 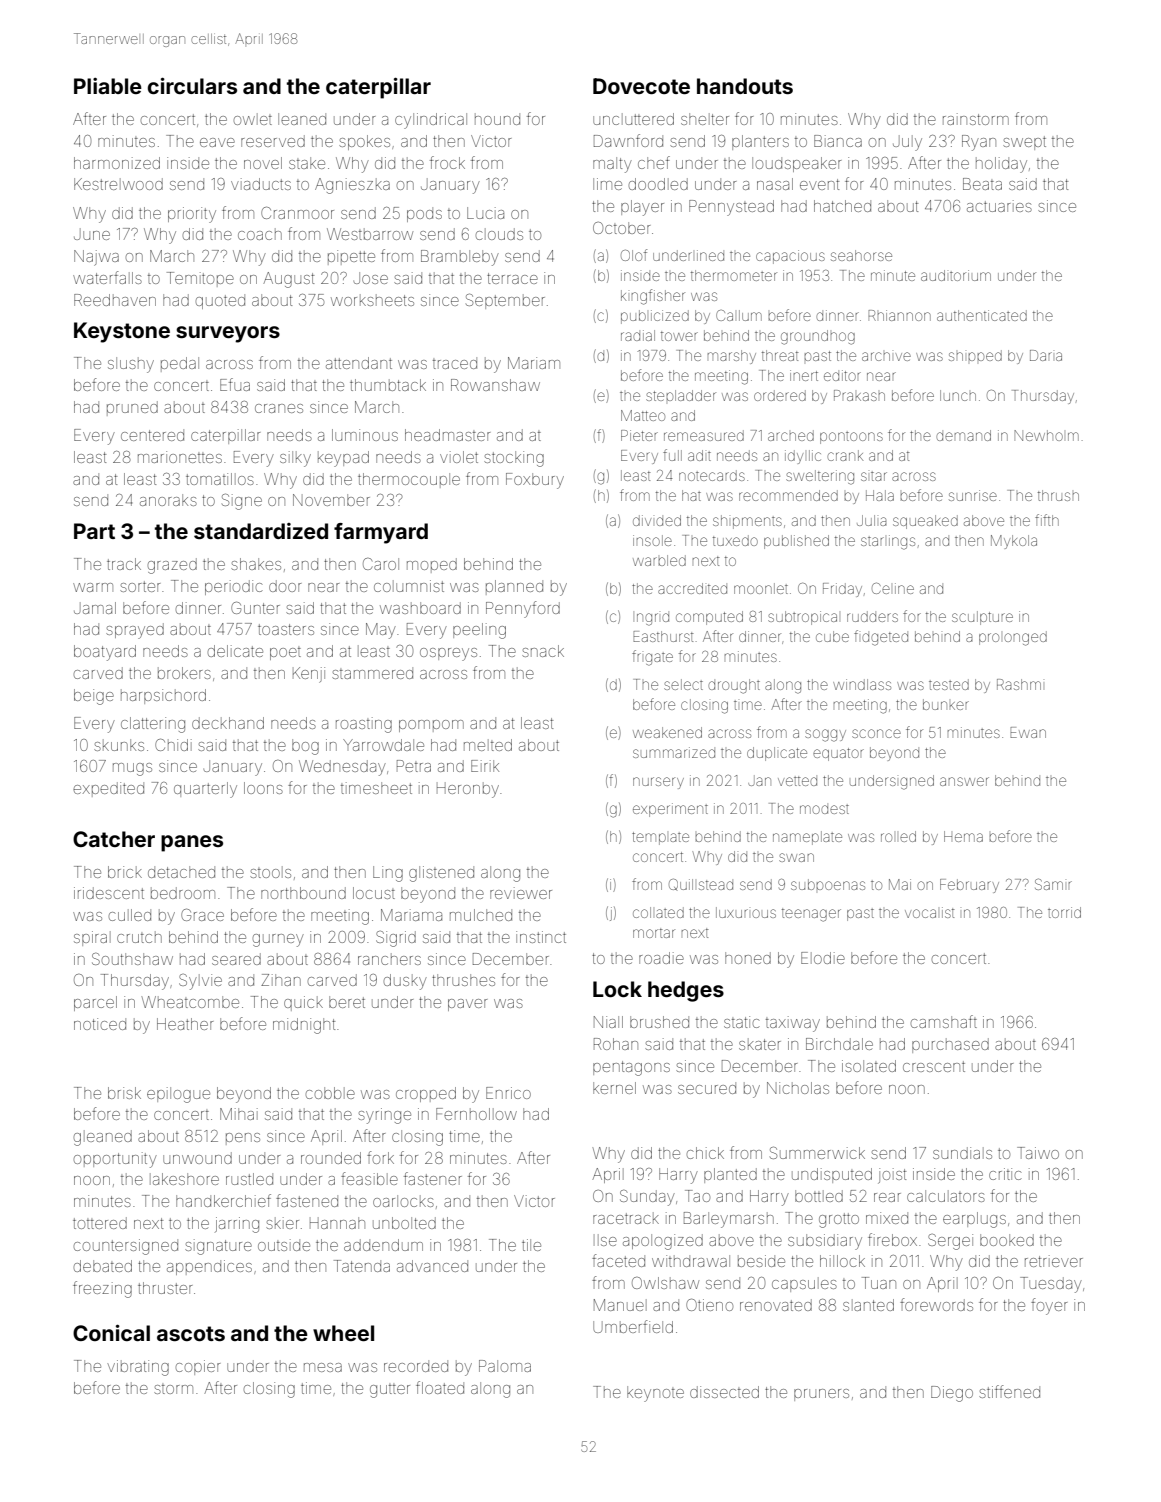 What do you see at coordinates (263, 788) in the image?
I see `loons` at bounding box center [263, 788].
